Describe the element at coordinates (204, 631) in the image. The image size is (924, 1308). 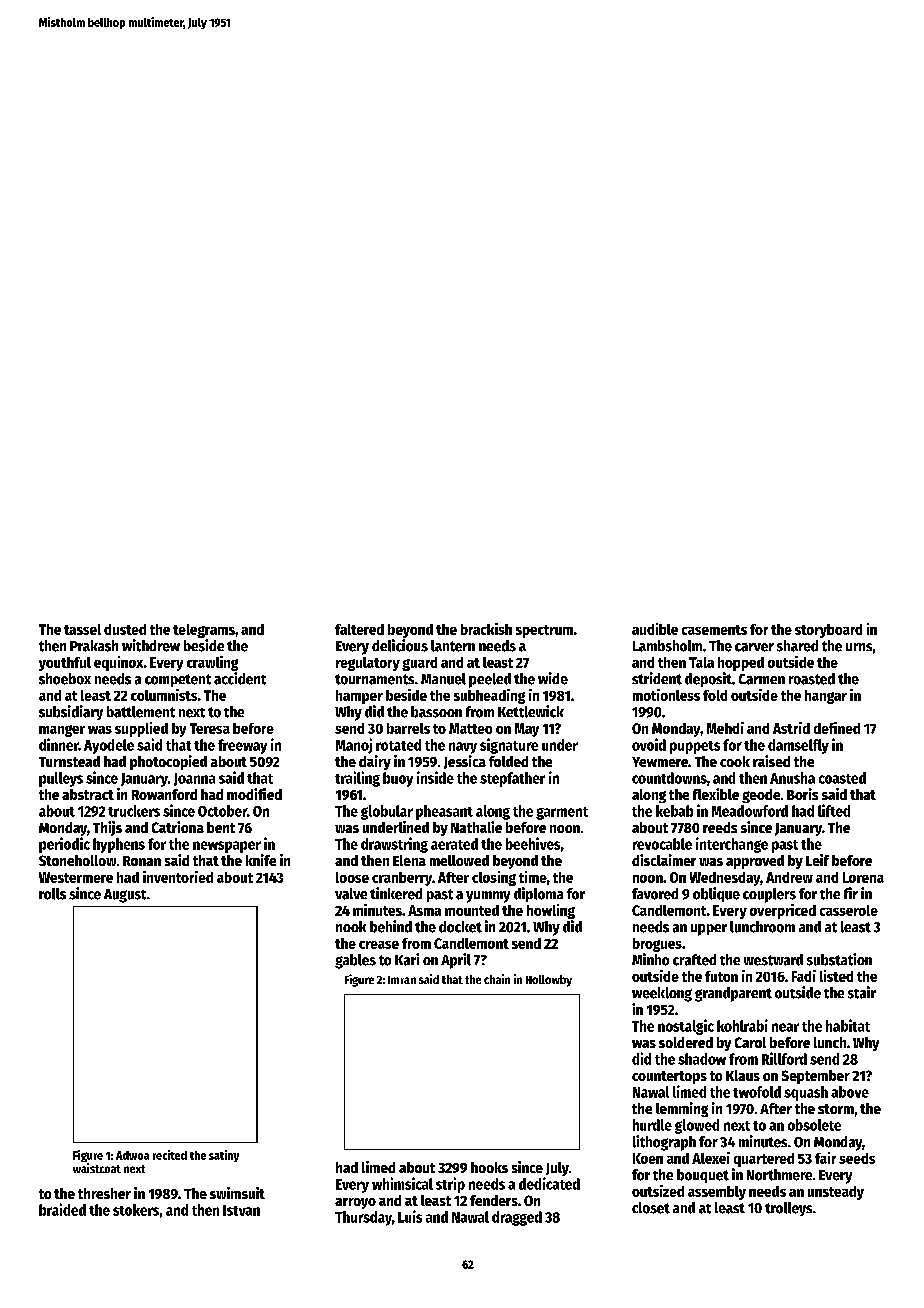
I see `telegrams` at that location.
